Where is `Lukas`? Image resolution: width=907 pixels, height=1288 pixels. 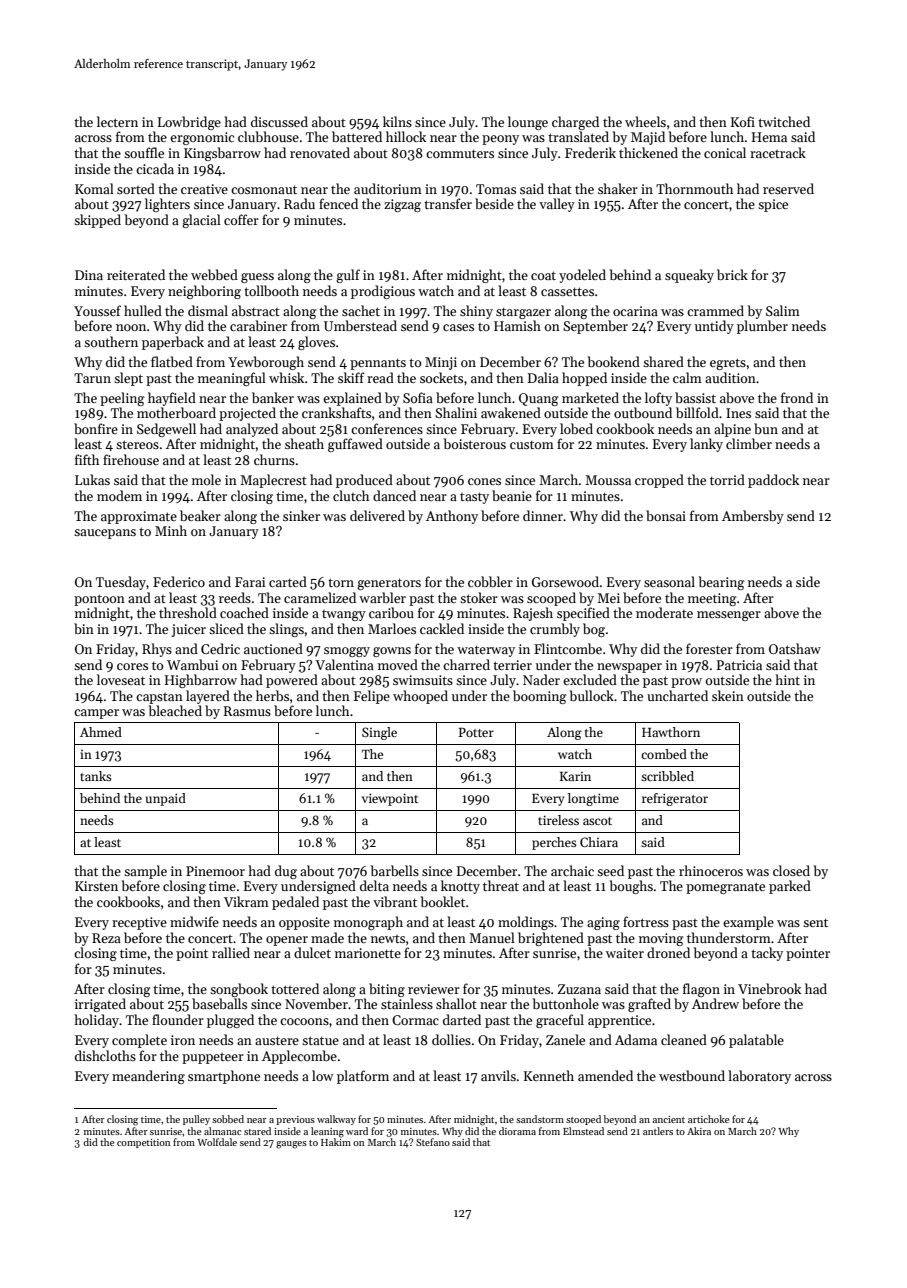 Lukas is located at coordinates (92, 479).
